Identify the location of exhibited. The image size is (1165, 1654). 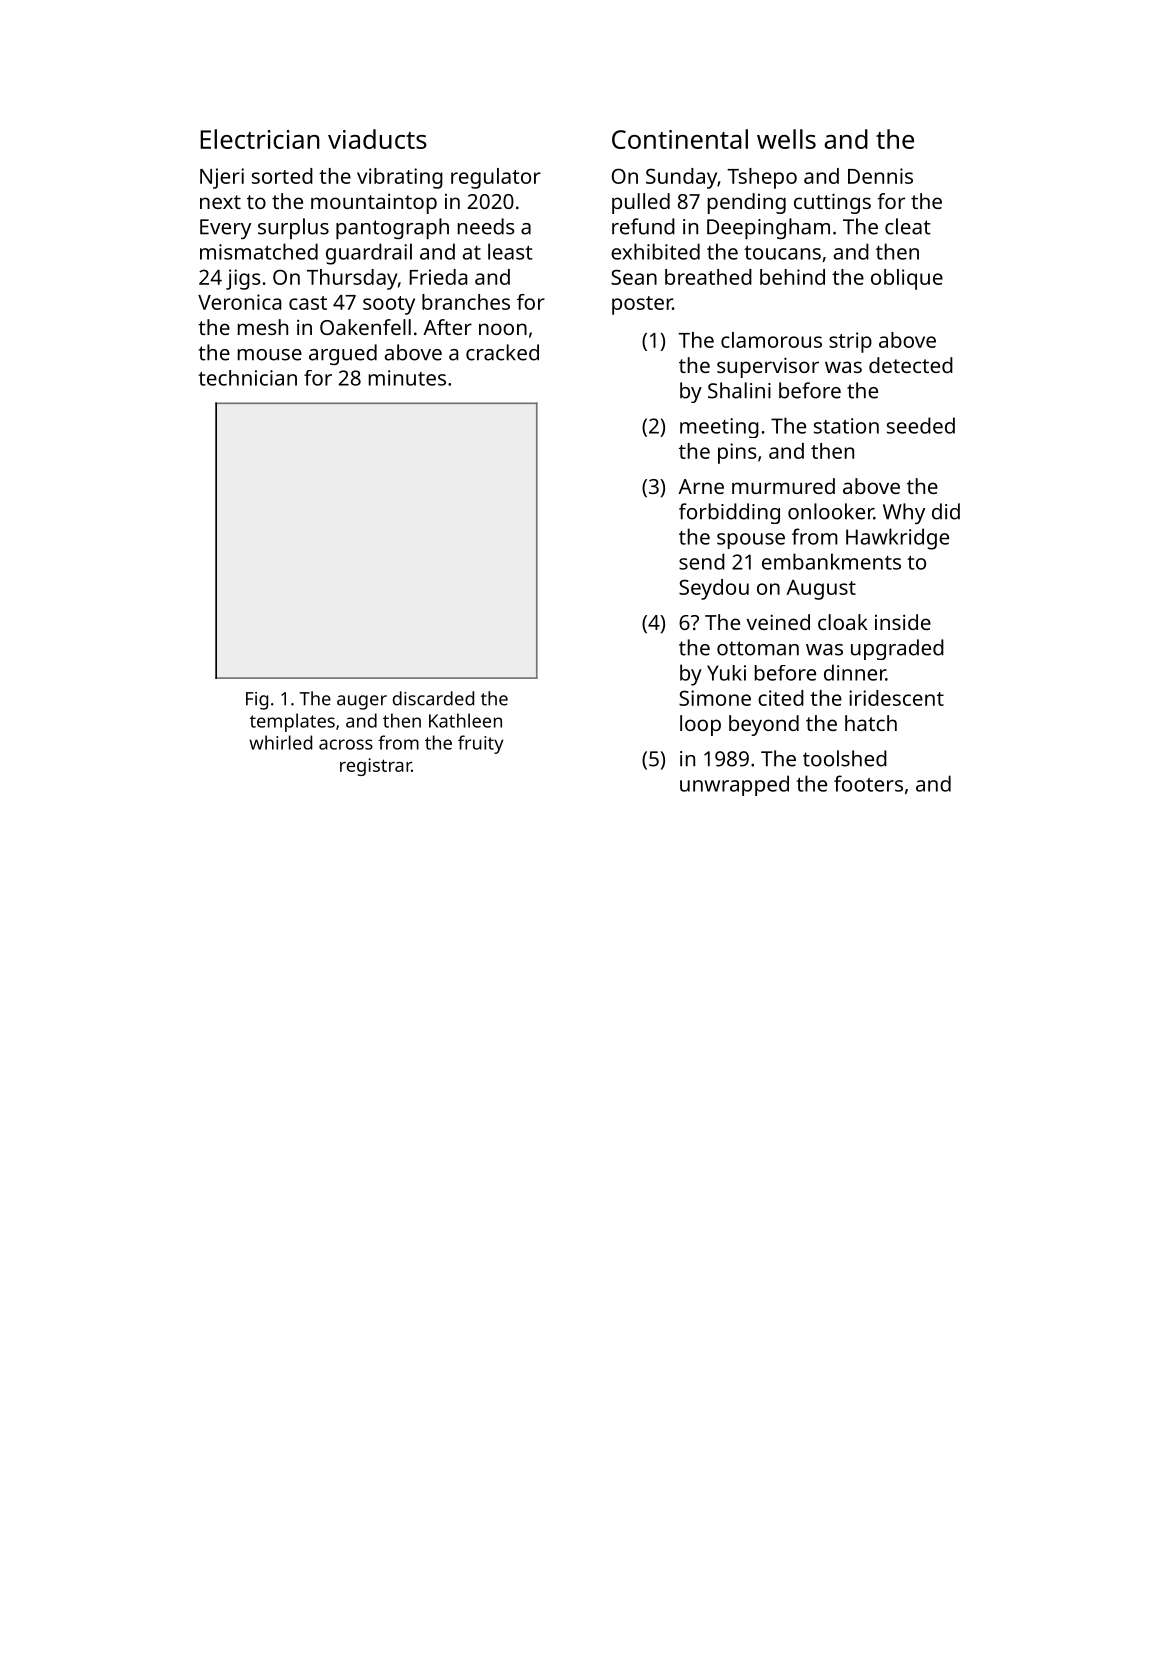
(655, 251).
